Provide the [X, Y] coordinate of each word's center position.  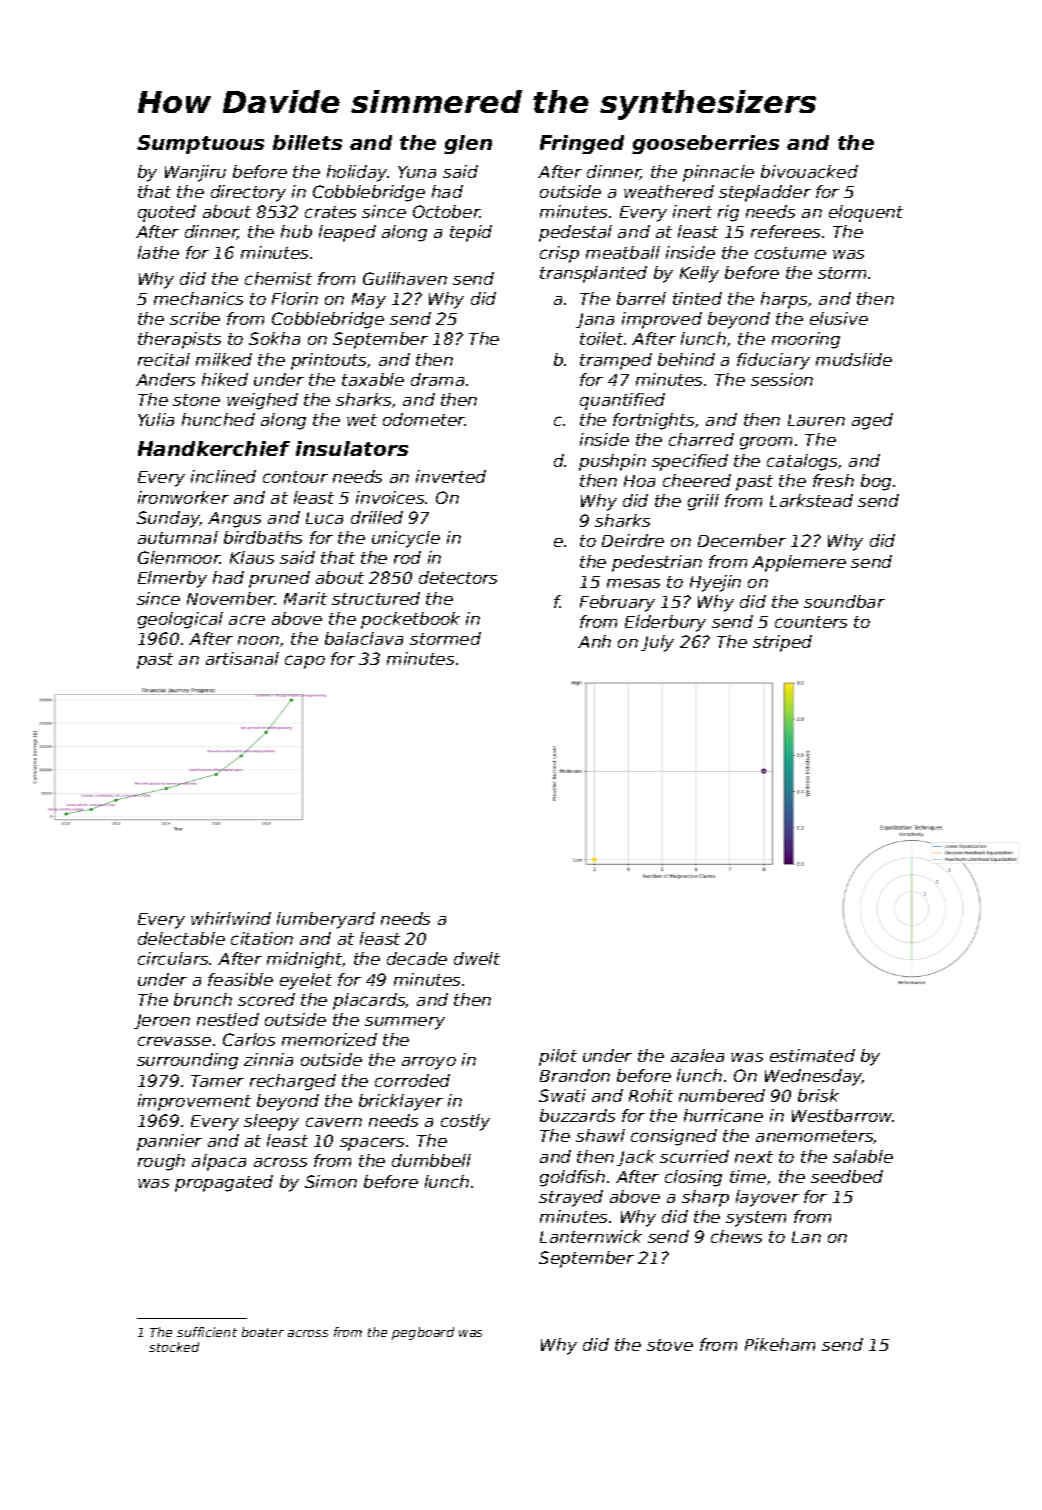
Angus [234, 520]
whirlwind [231, 918]
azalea [697, 1055]
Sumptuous [200, 144]
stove [670, 1345]
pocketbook [410, 620]
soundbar [844, 601]
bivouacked [809, 171]
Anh [594, 641]
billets [307, 142]
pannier [169, 1142]
